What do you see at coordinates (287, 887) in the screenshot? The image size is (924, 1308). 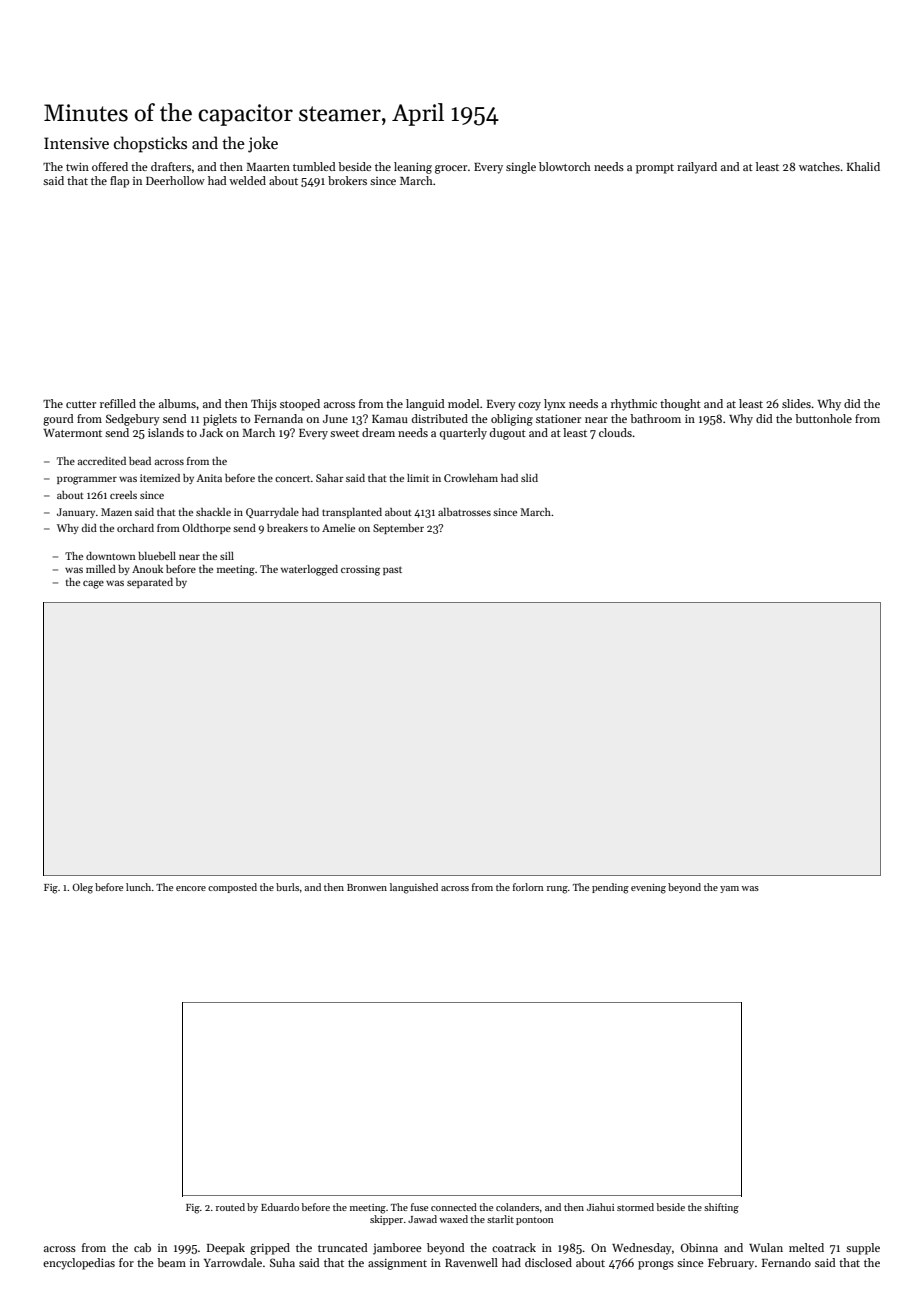 I see `burls` at bounding box center [287, 887].
